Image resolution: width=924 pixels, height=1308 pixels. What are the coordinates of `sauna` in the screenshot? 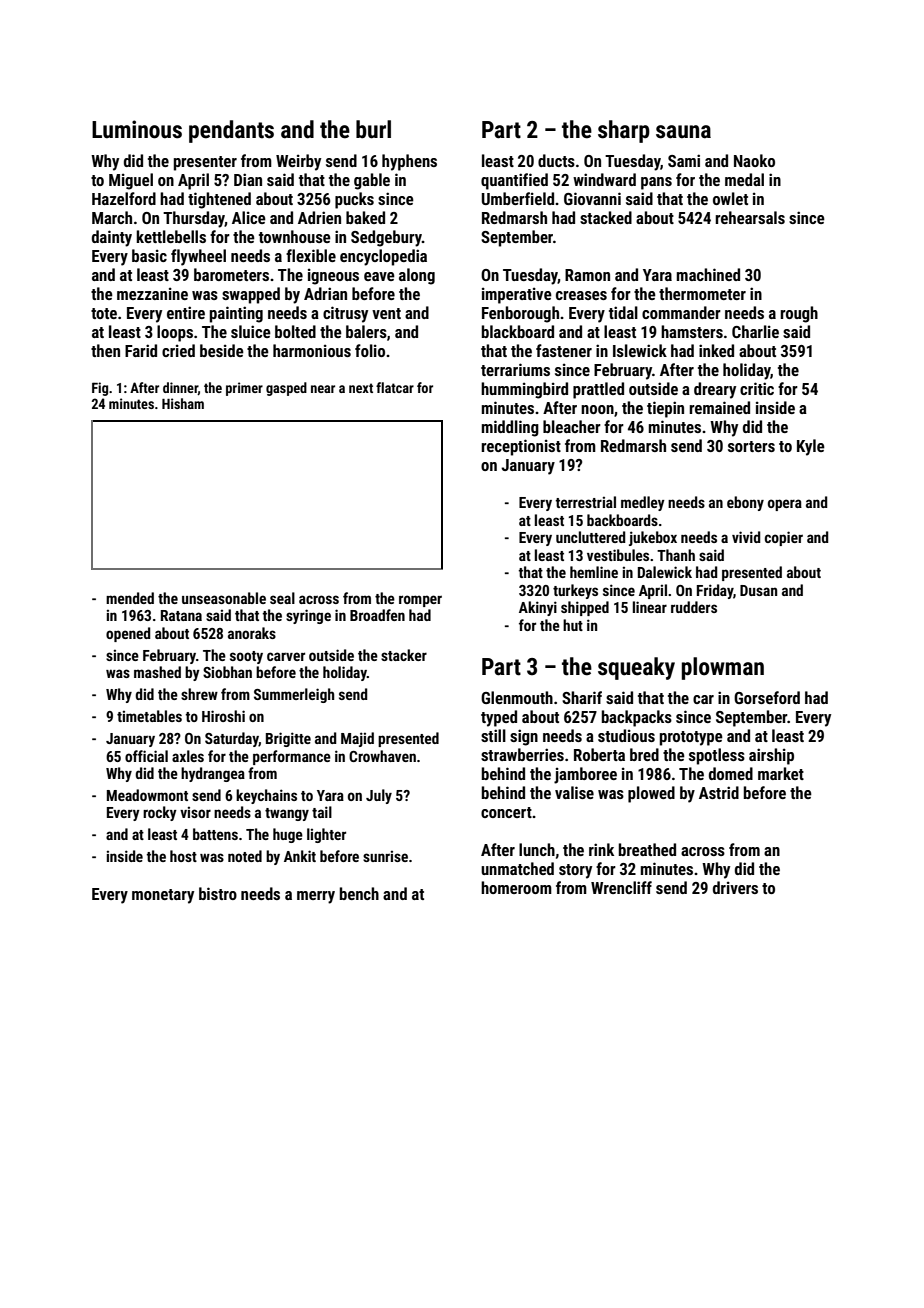 It's located at (683, 132).
